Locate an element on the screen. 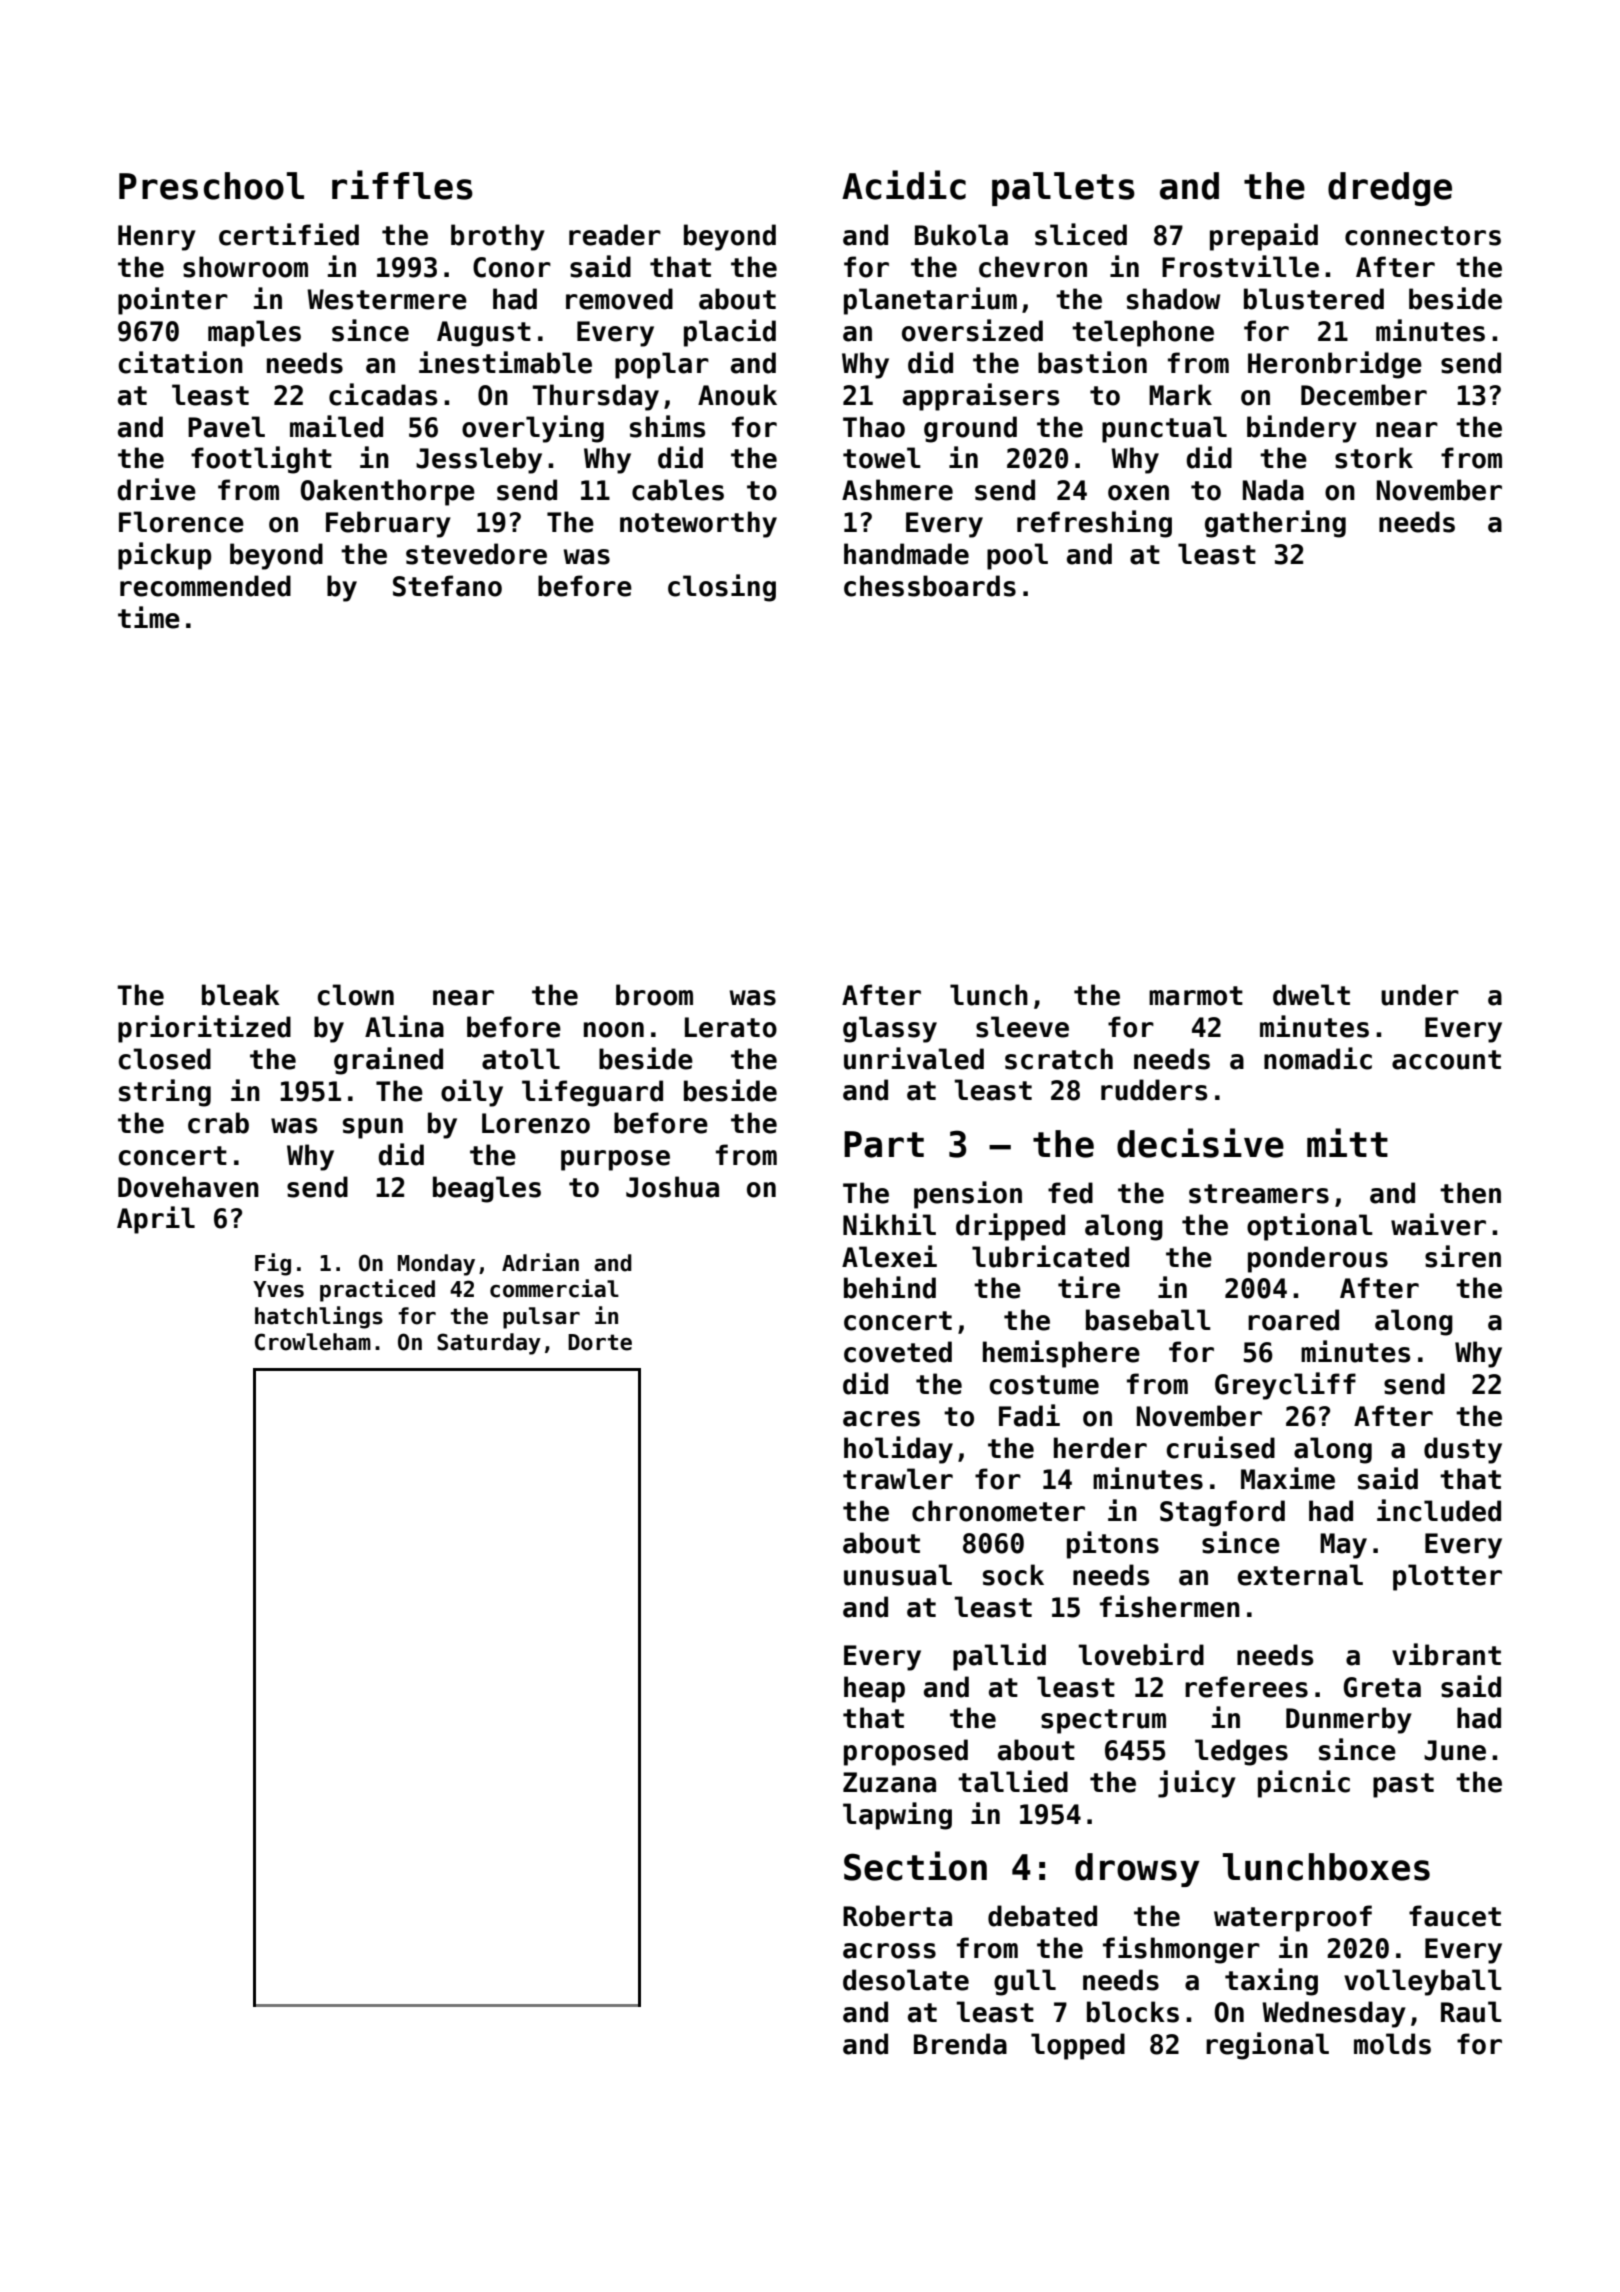 The width and height of the screenshot is (1620, 2292). across is located at coordinates (889, 1951).
